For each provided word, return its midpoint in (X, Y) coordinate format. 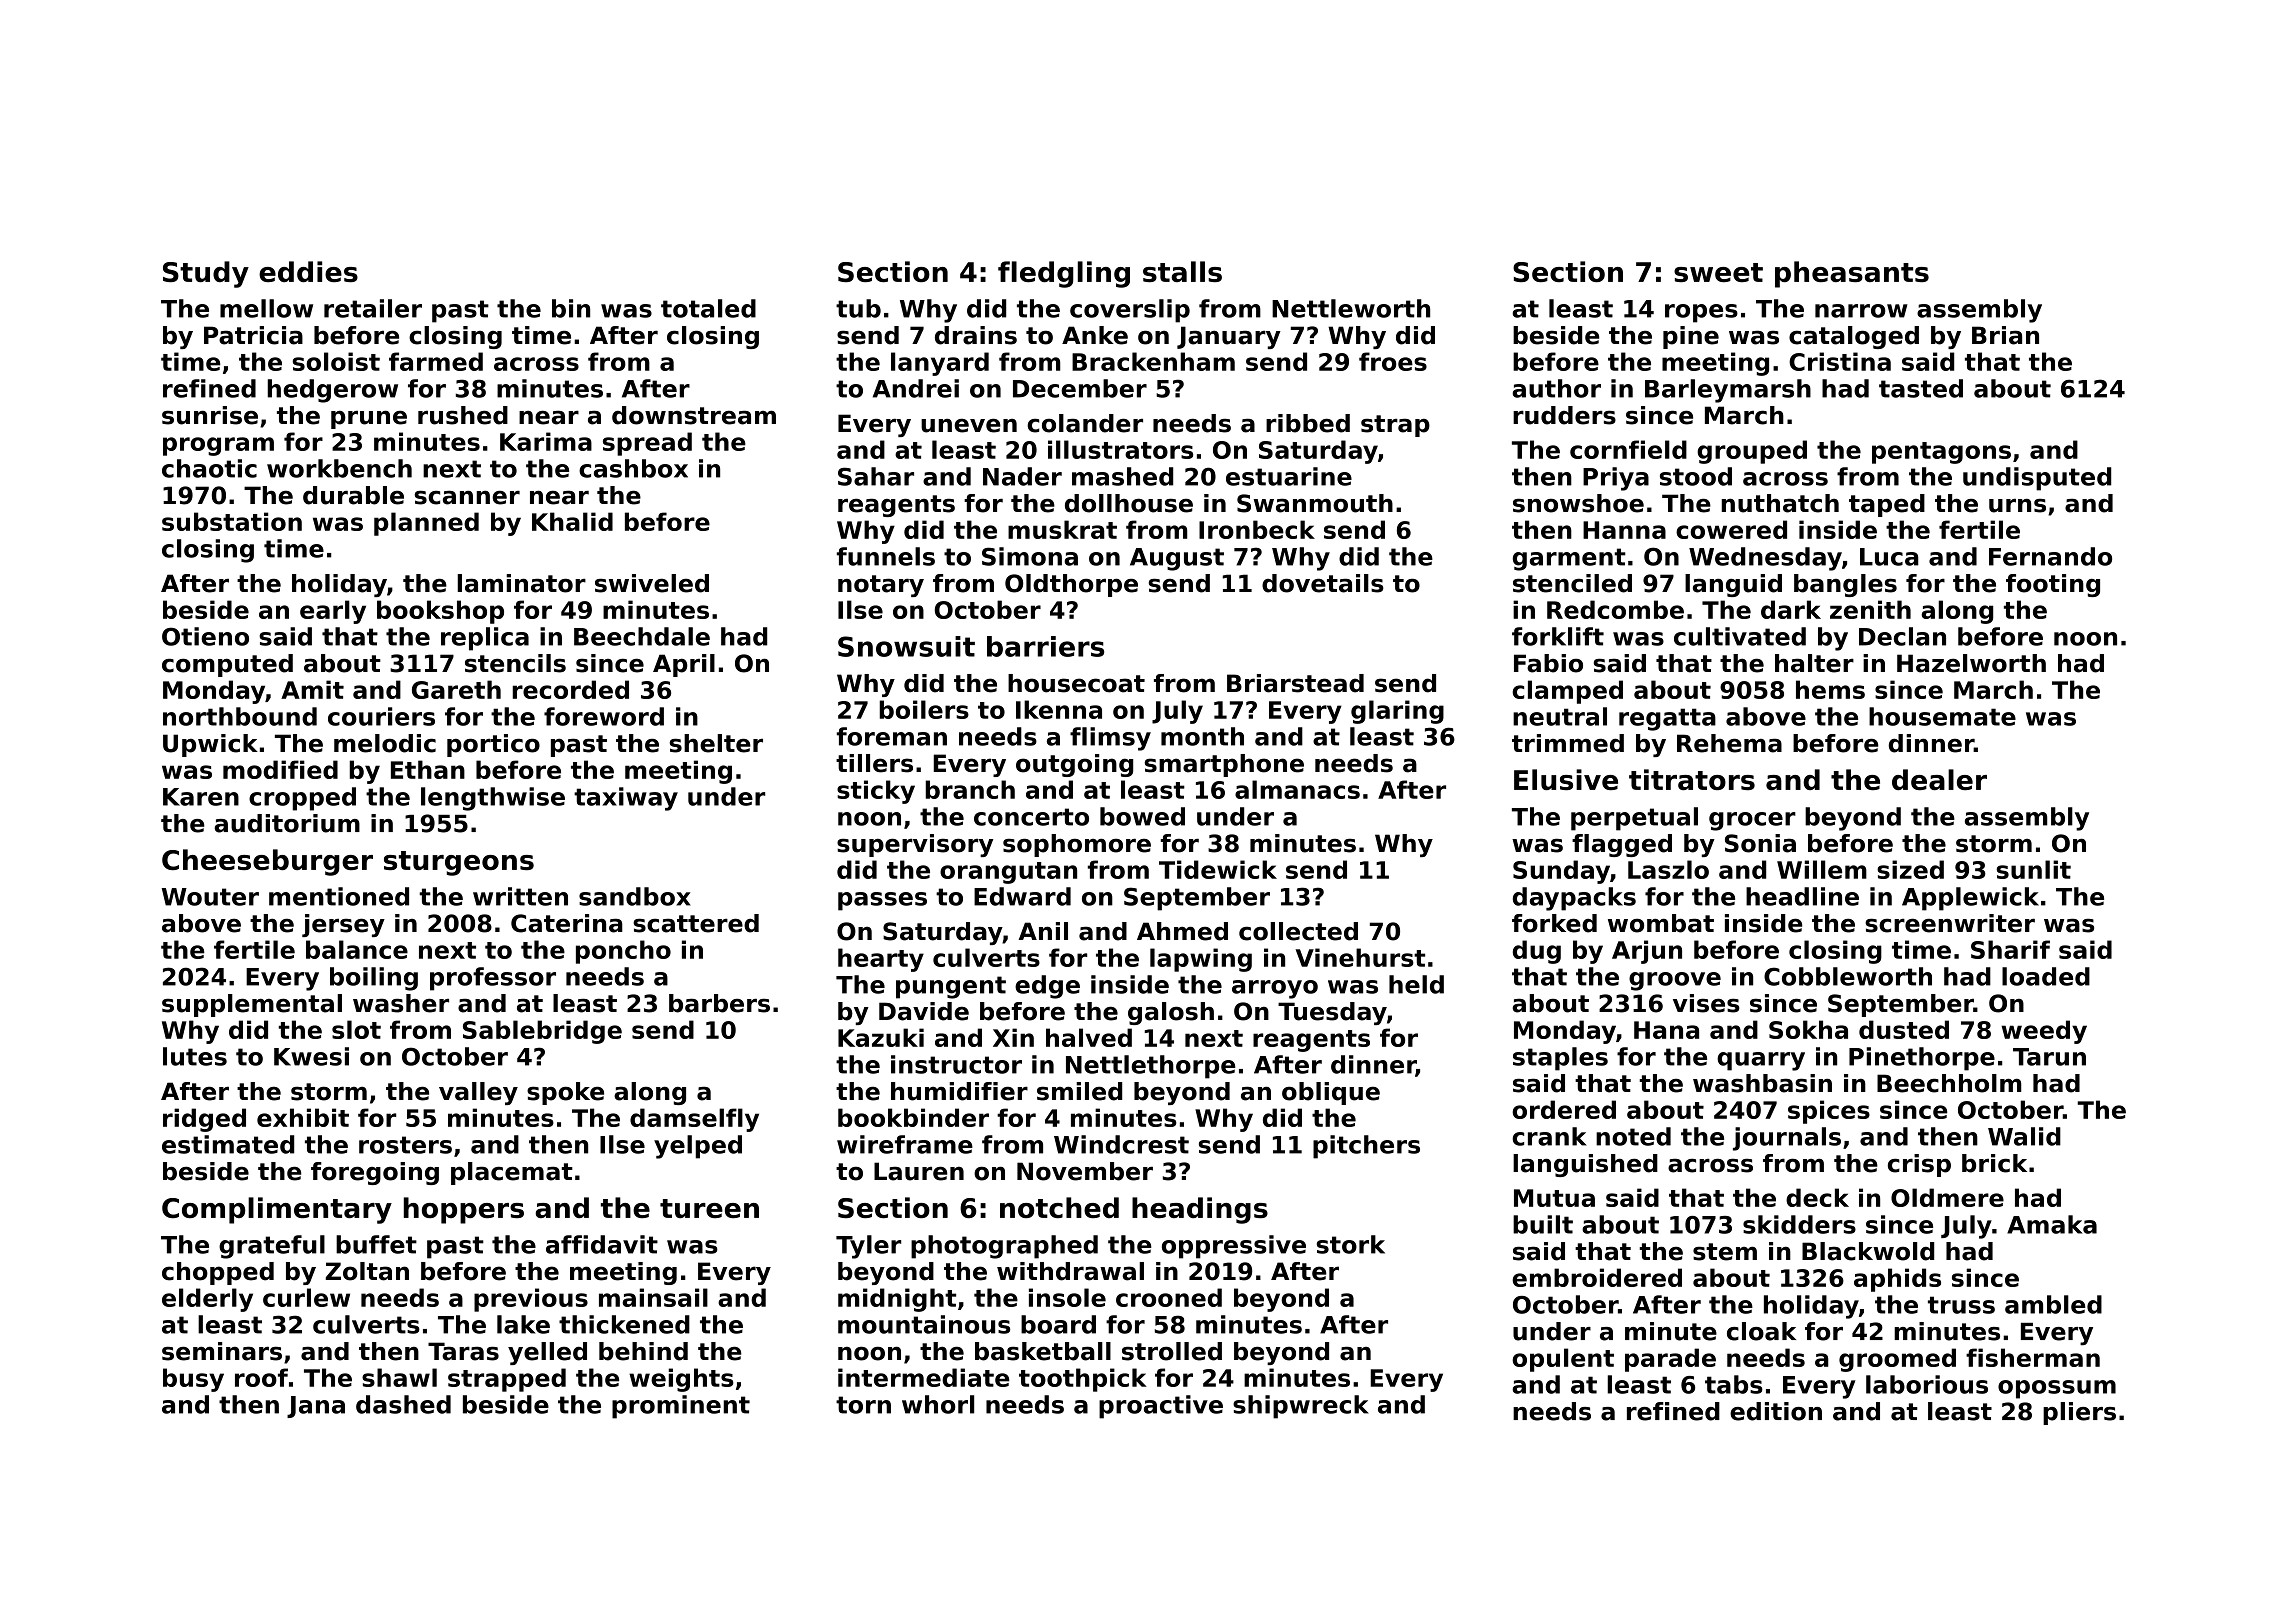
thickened (624, 1324)
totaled (708, 308)
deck (1817, 1197)
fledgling (1064, 274)
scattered (696, 923)
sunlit (2033, 869)
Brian (2005, 335)
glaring (1397, 712)
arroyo (1275, 989)
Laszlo (1668, 869)
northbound (240, 716)
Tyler (868, 1247)
